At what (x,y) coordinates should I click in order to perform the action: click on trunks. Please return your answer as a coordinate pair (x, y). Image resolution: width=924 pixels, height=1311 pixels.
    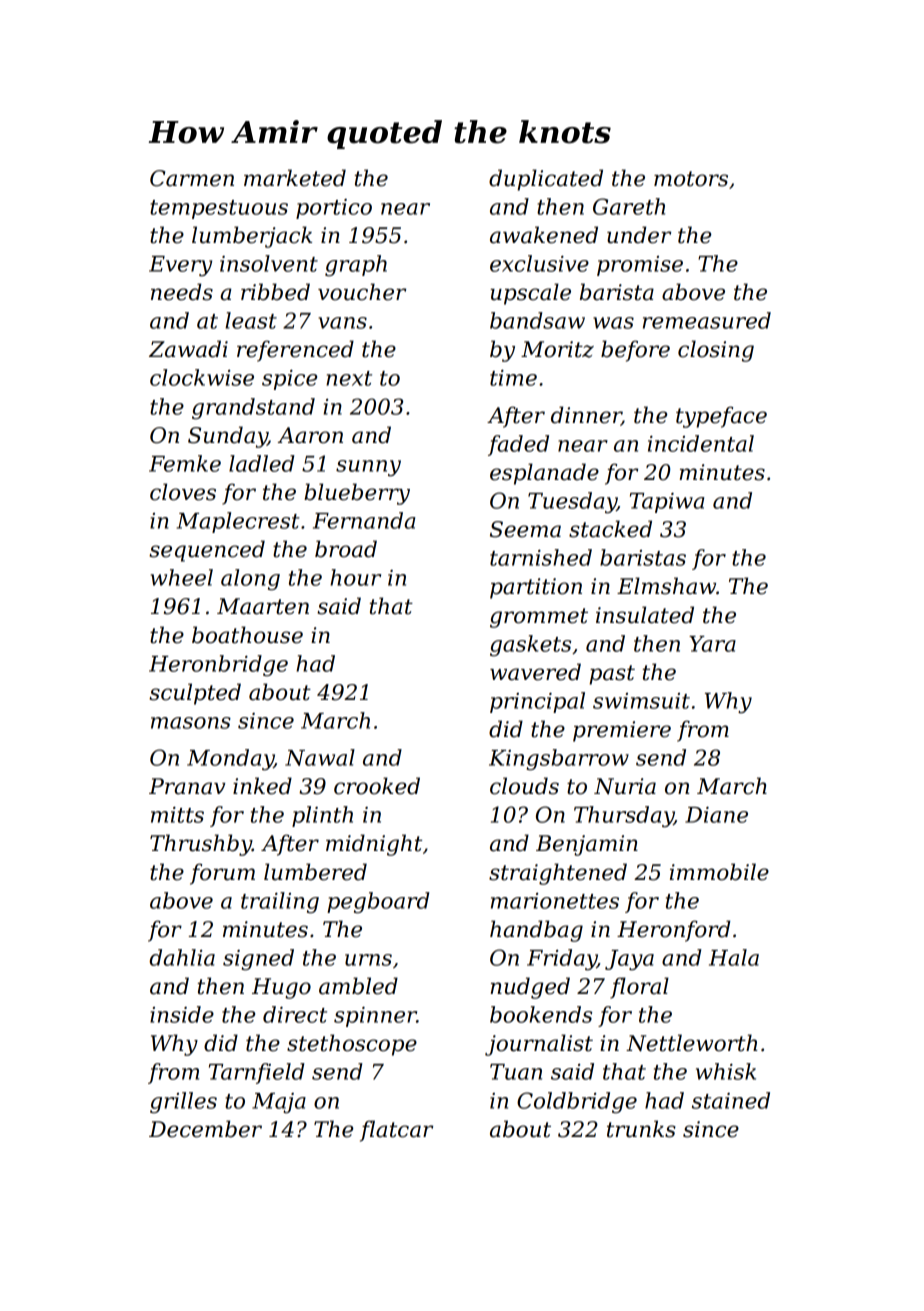
    Looking at the image, I should click on (641, 1129).
